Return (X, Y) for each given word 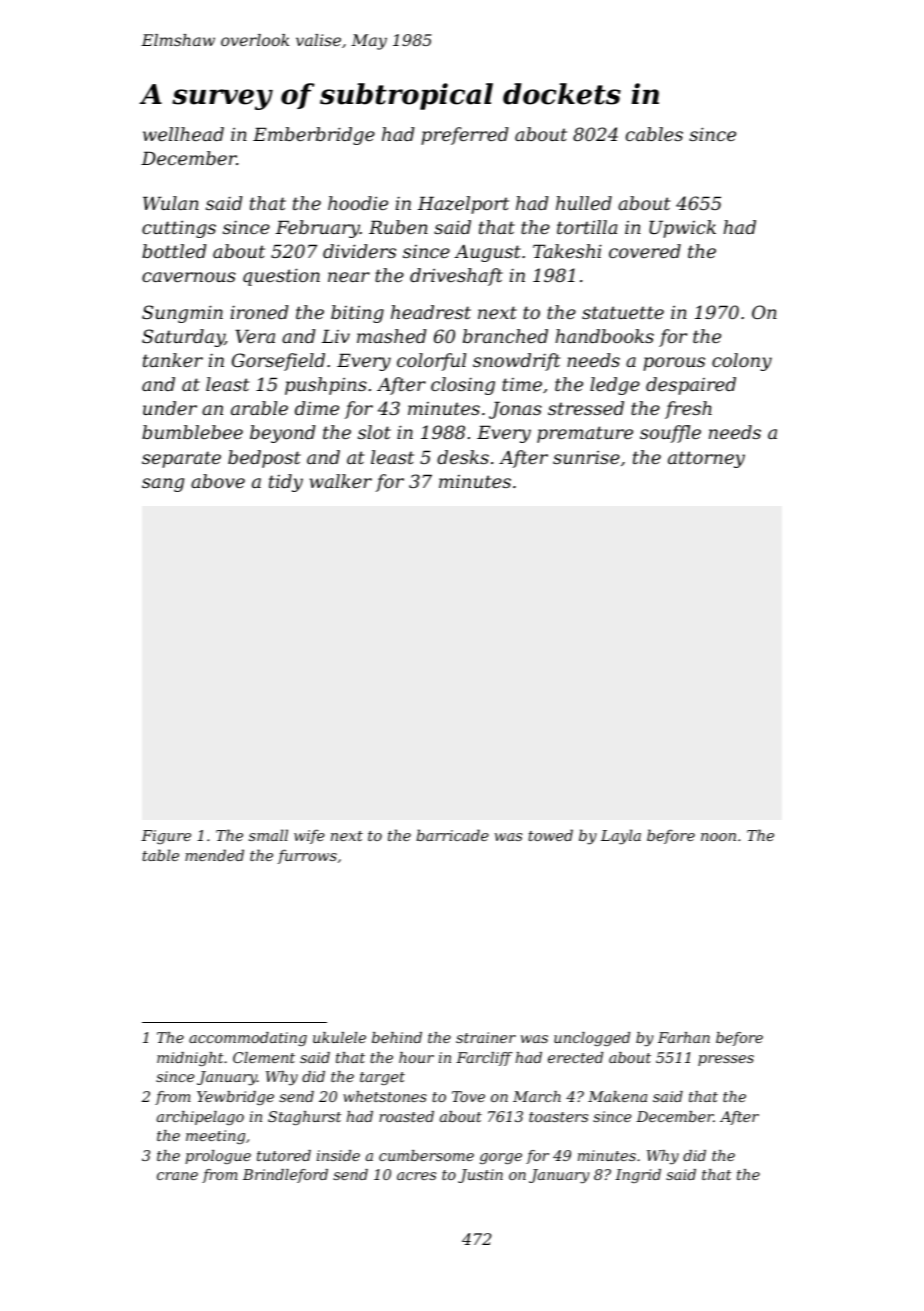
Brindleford (285, 1176)
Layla (621, 837)
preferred (465, 136)
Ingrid (638, 1176)
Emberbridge (314, 136)
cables (654, 134)
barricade (452, 835)
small (268, 835)
